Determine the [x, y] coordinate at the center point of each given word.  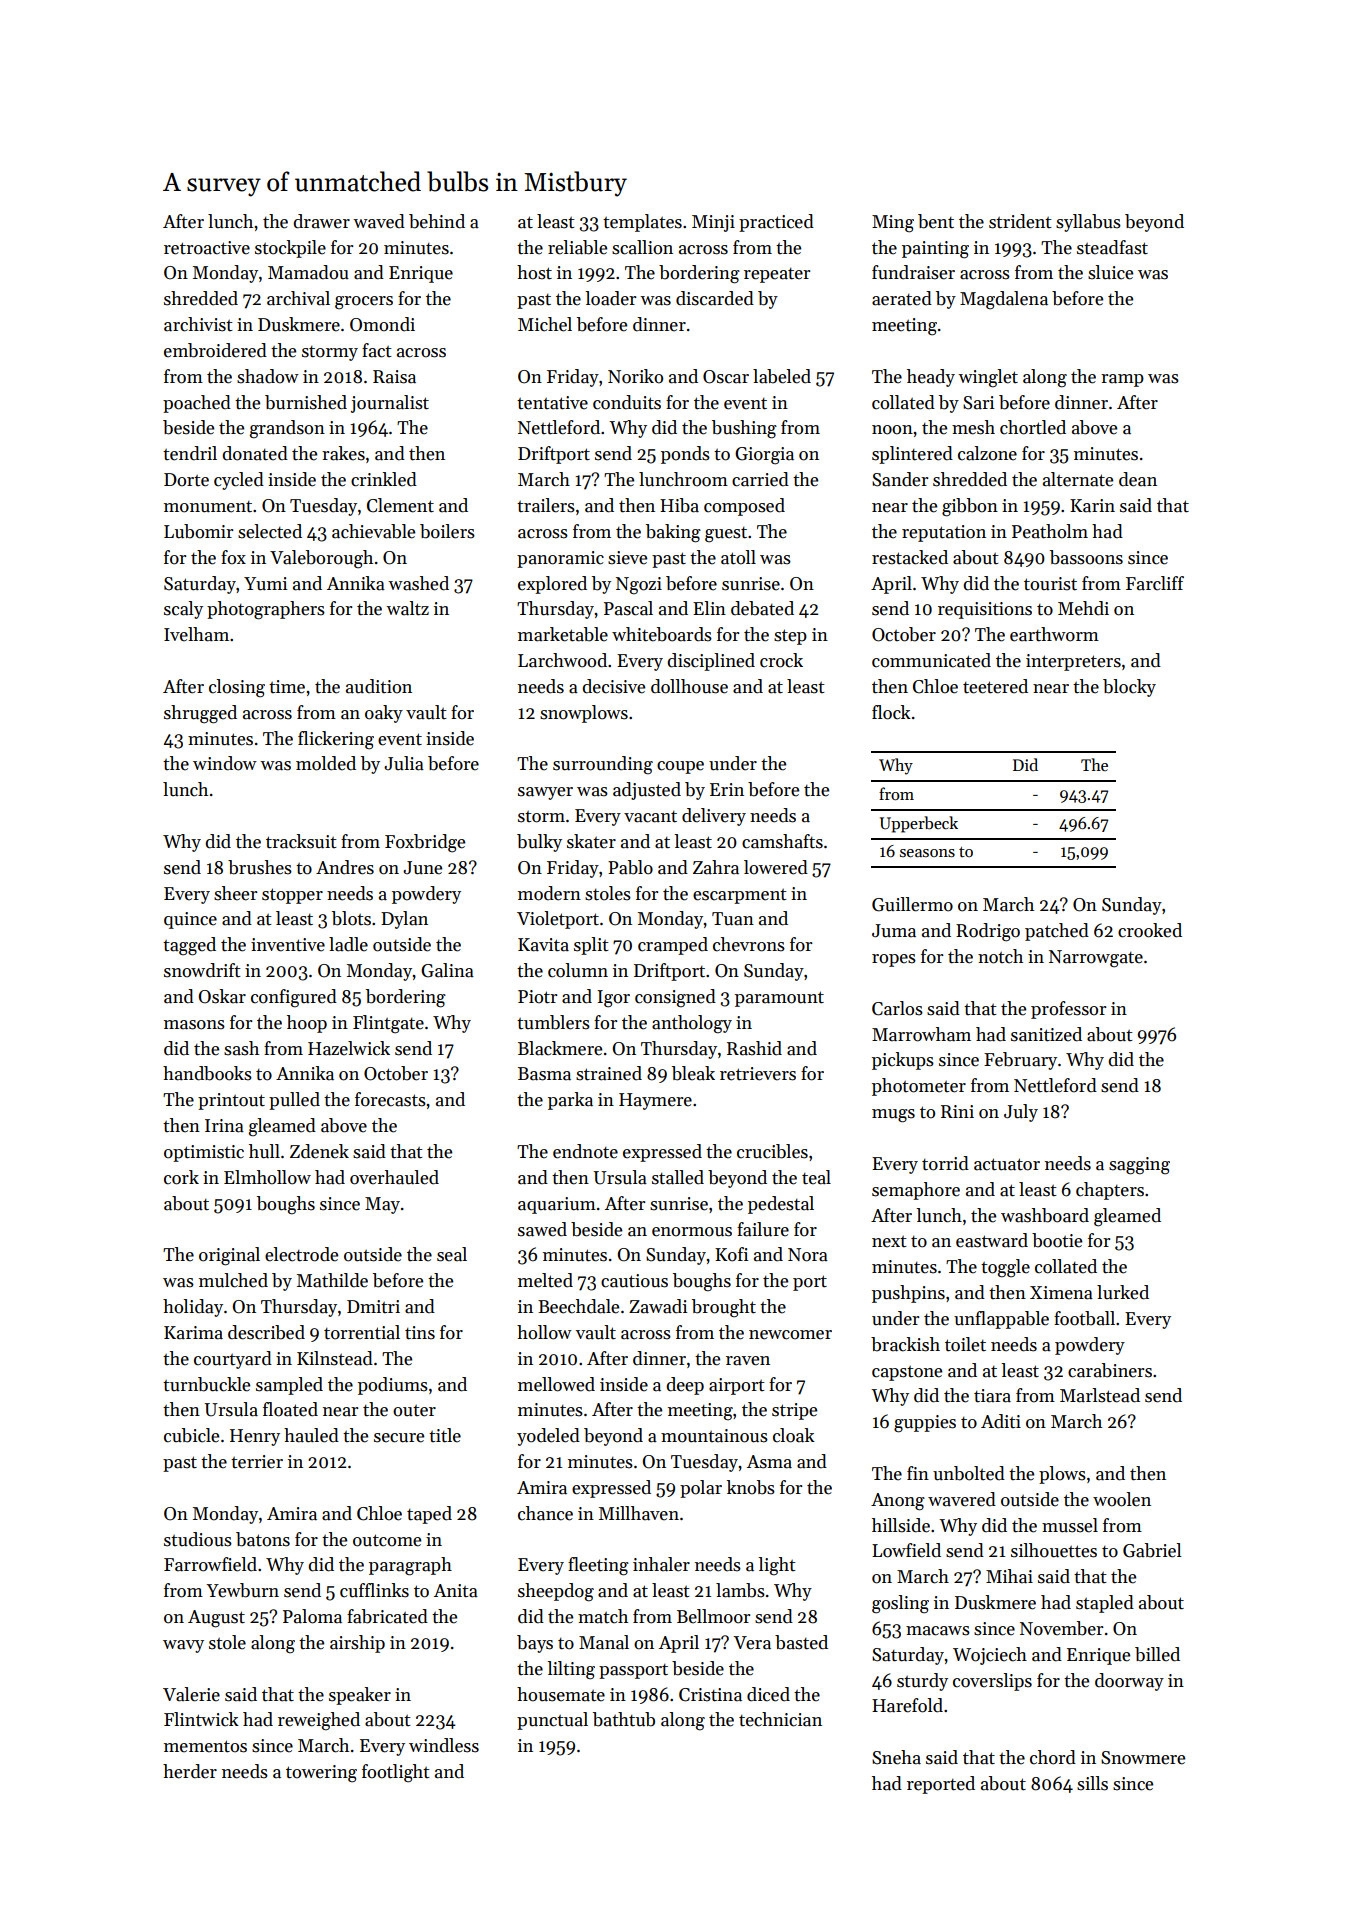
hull [264, 1151]
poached [197, 404]
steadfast [1112, 247]
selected [270, 531]
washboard [1045, 1215]
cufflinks [374, 1590]
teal [816, 1177]
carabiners [1110, 1370]
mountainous [714, 1436]
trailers [546, 505]
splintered [912, 455]
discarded [715, 298]
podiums [393, 1386]
